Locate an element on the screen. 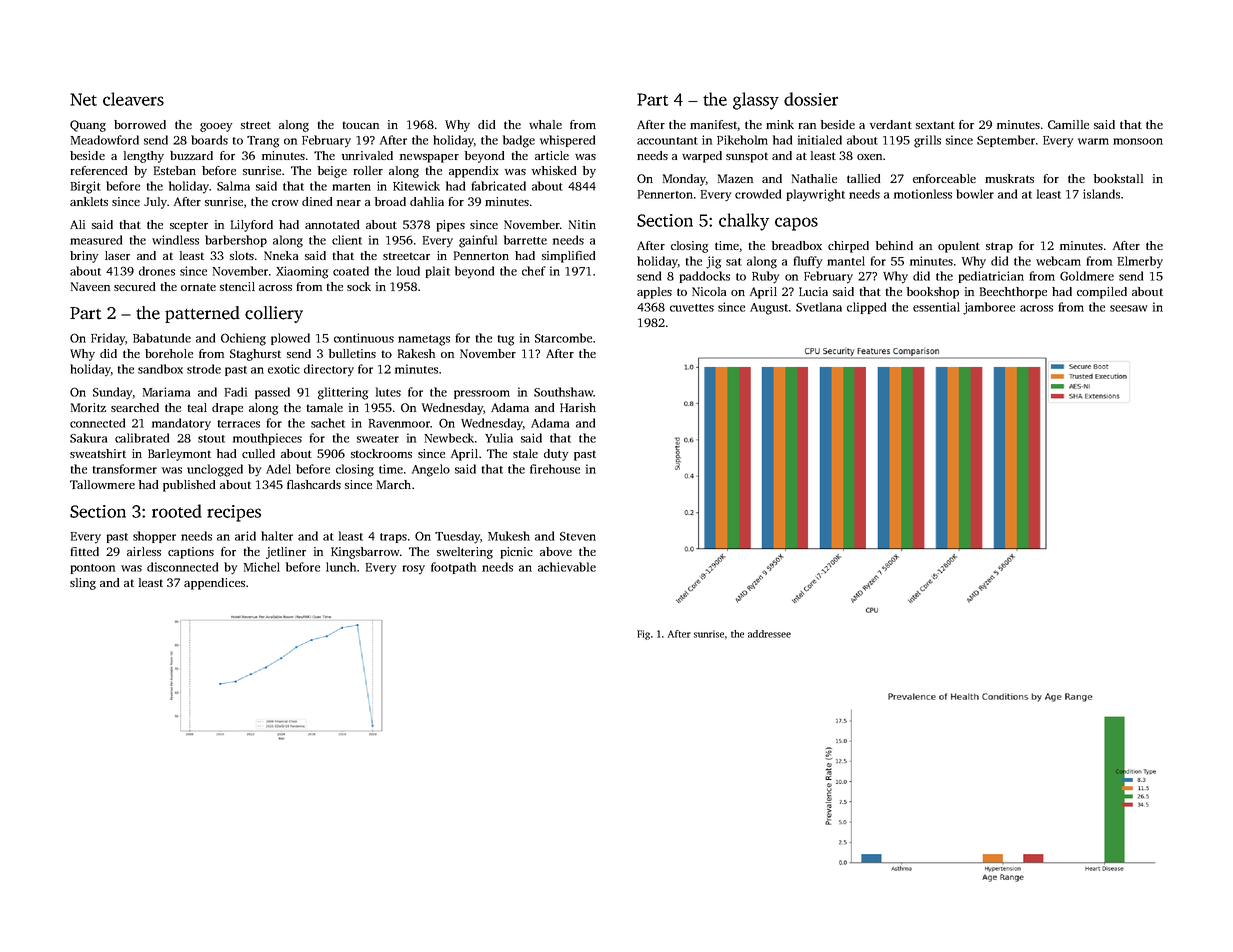 This screenshot has height=952, width=1233. laser is located at coordinates (117, 255).
